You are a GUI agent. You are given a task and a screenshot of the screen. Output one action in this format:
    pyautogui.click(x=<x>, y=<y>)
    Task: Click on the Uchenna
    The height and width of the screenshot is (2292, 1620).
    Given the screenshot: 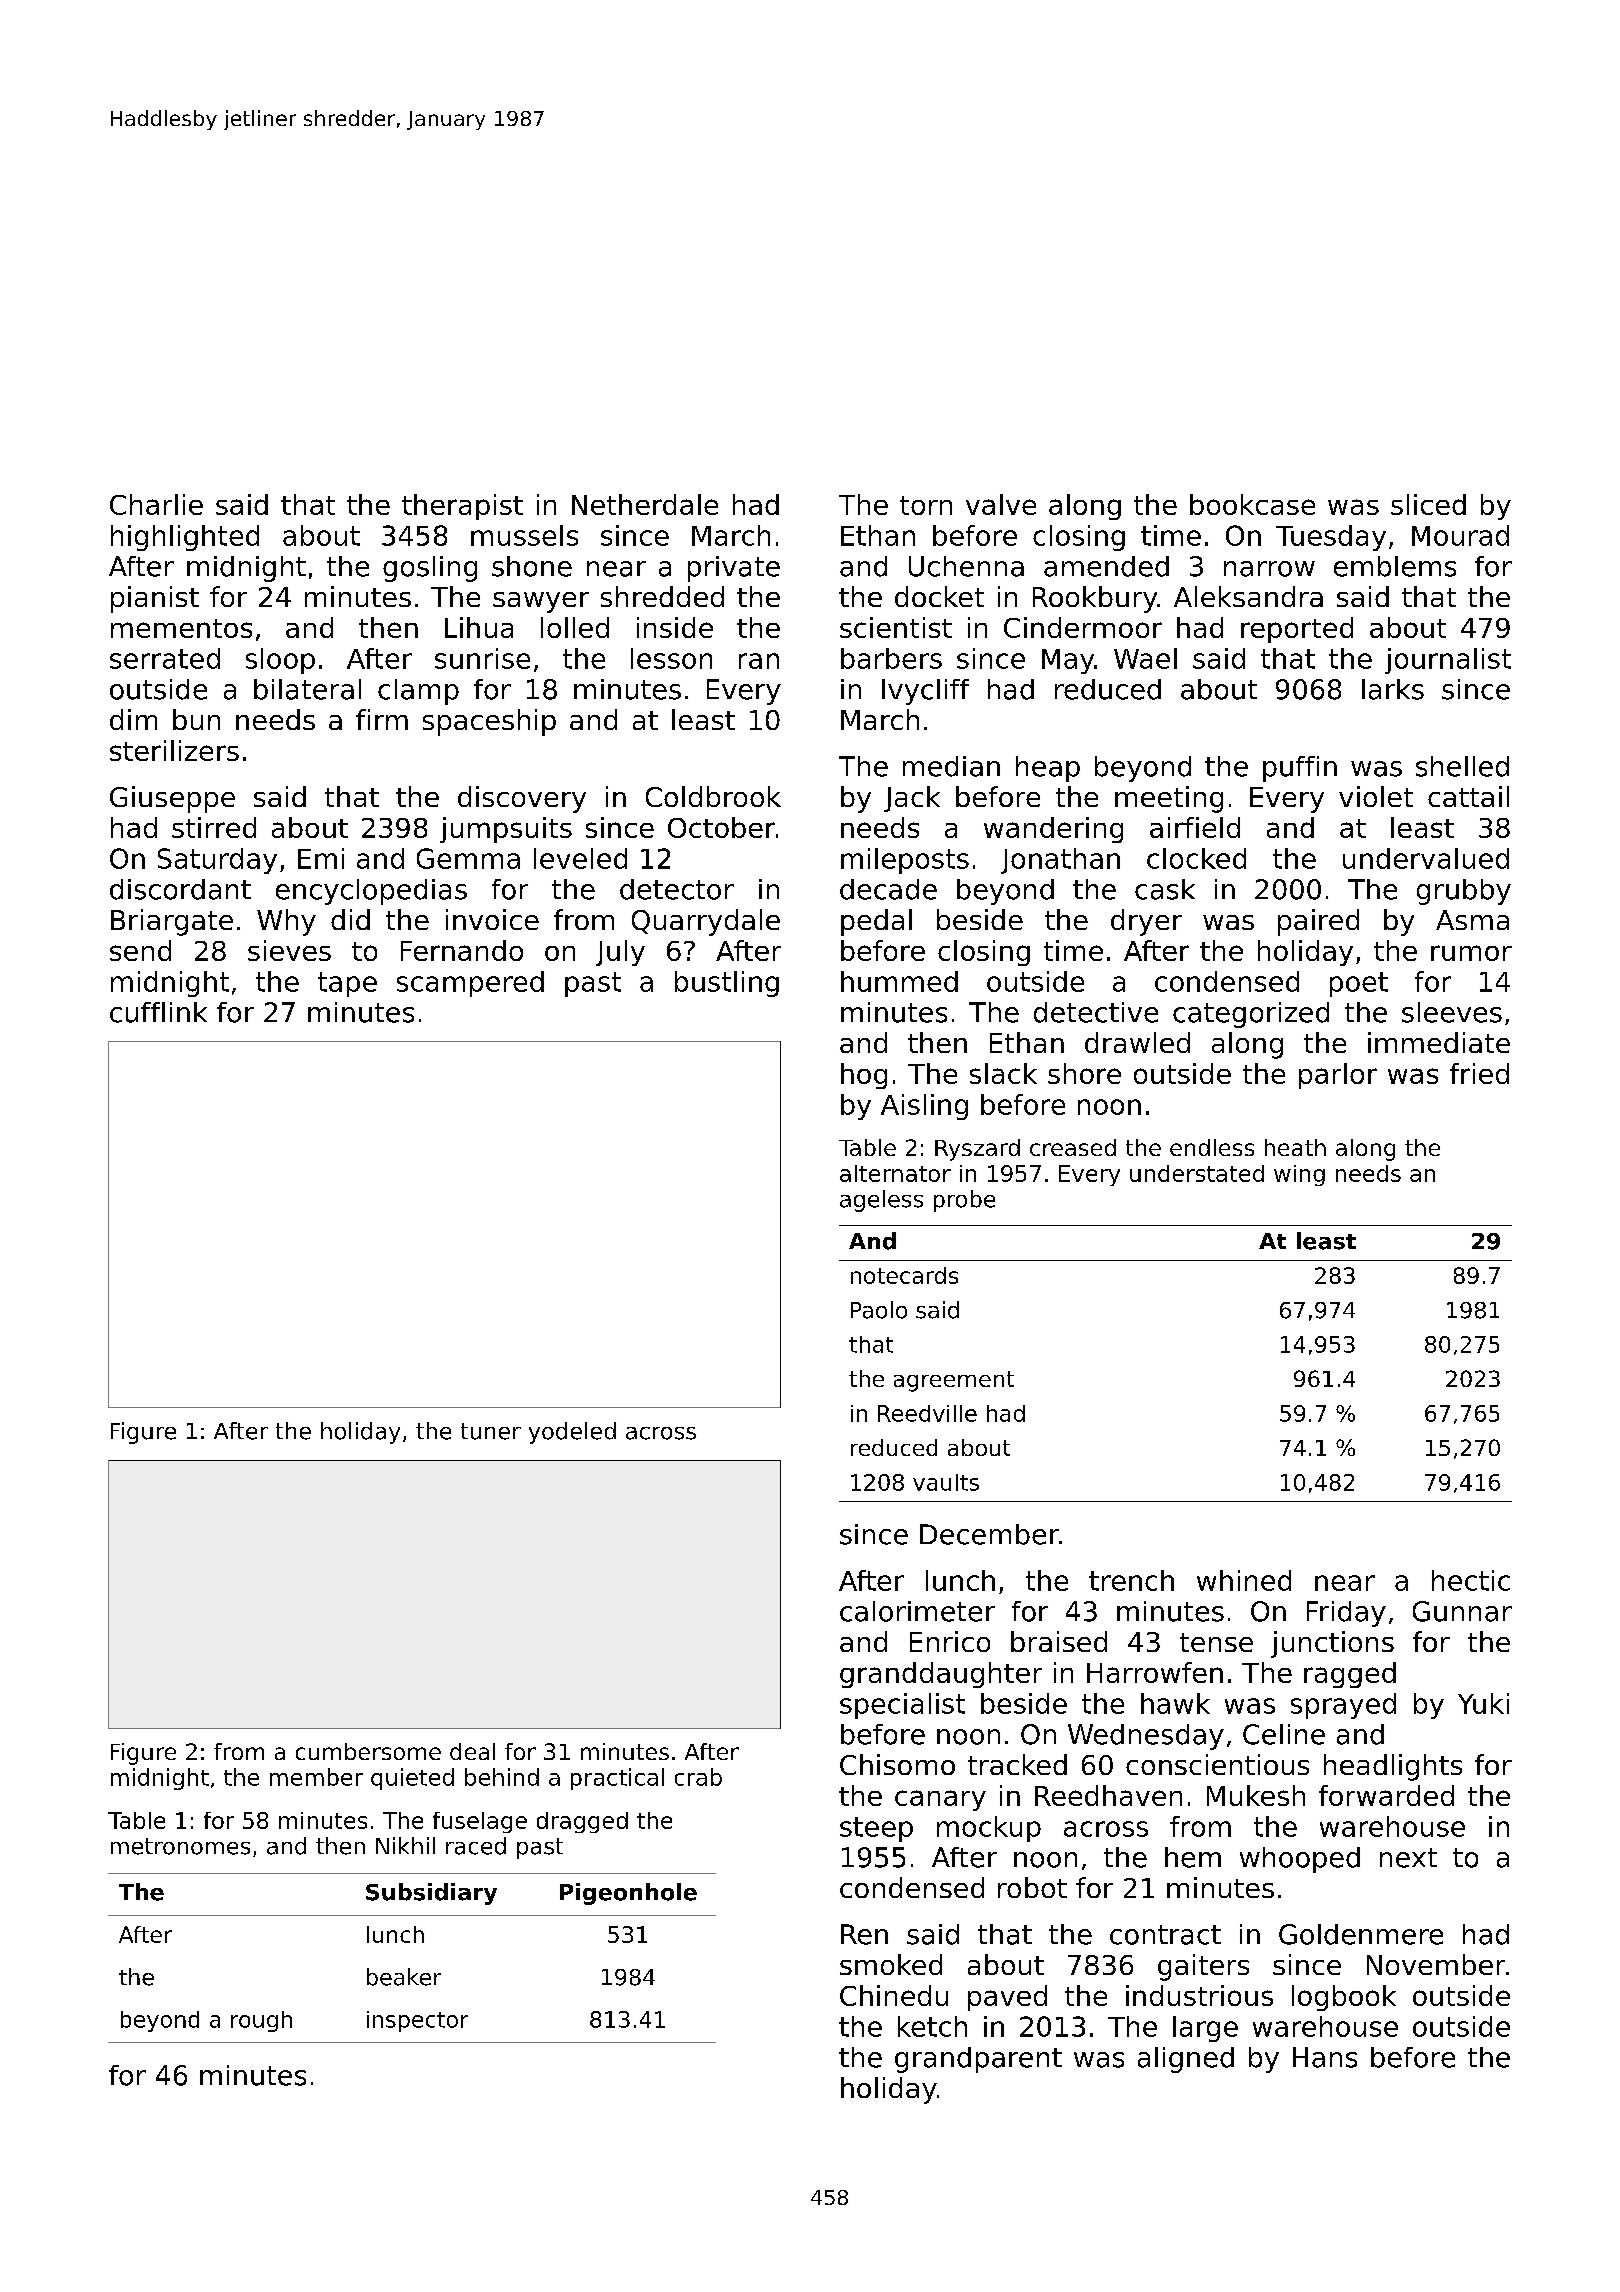 What is the action you would take?
    pyautogui.click(x=966, y=566)
